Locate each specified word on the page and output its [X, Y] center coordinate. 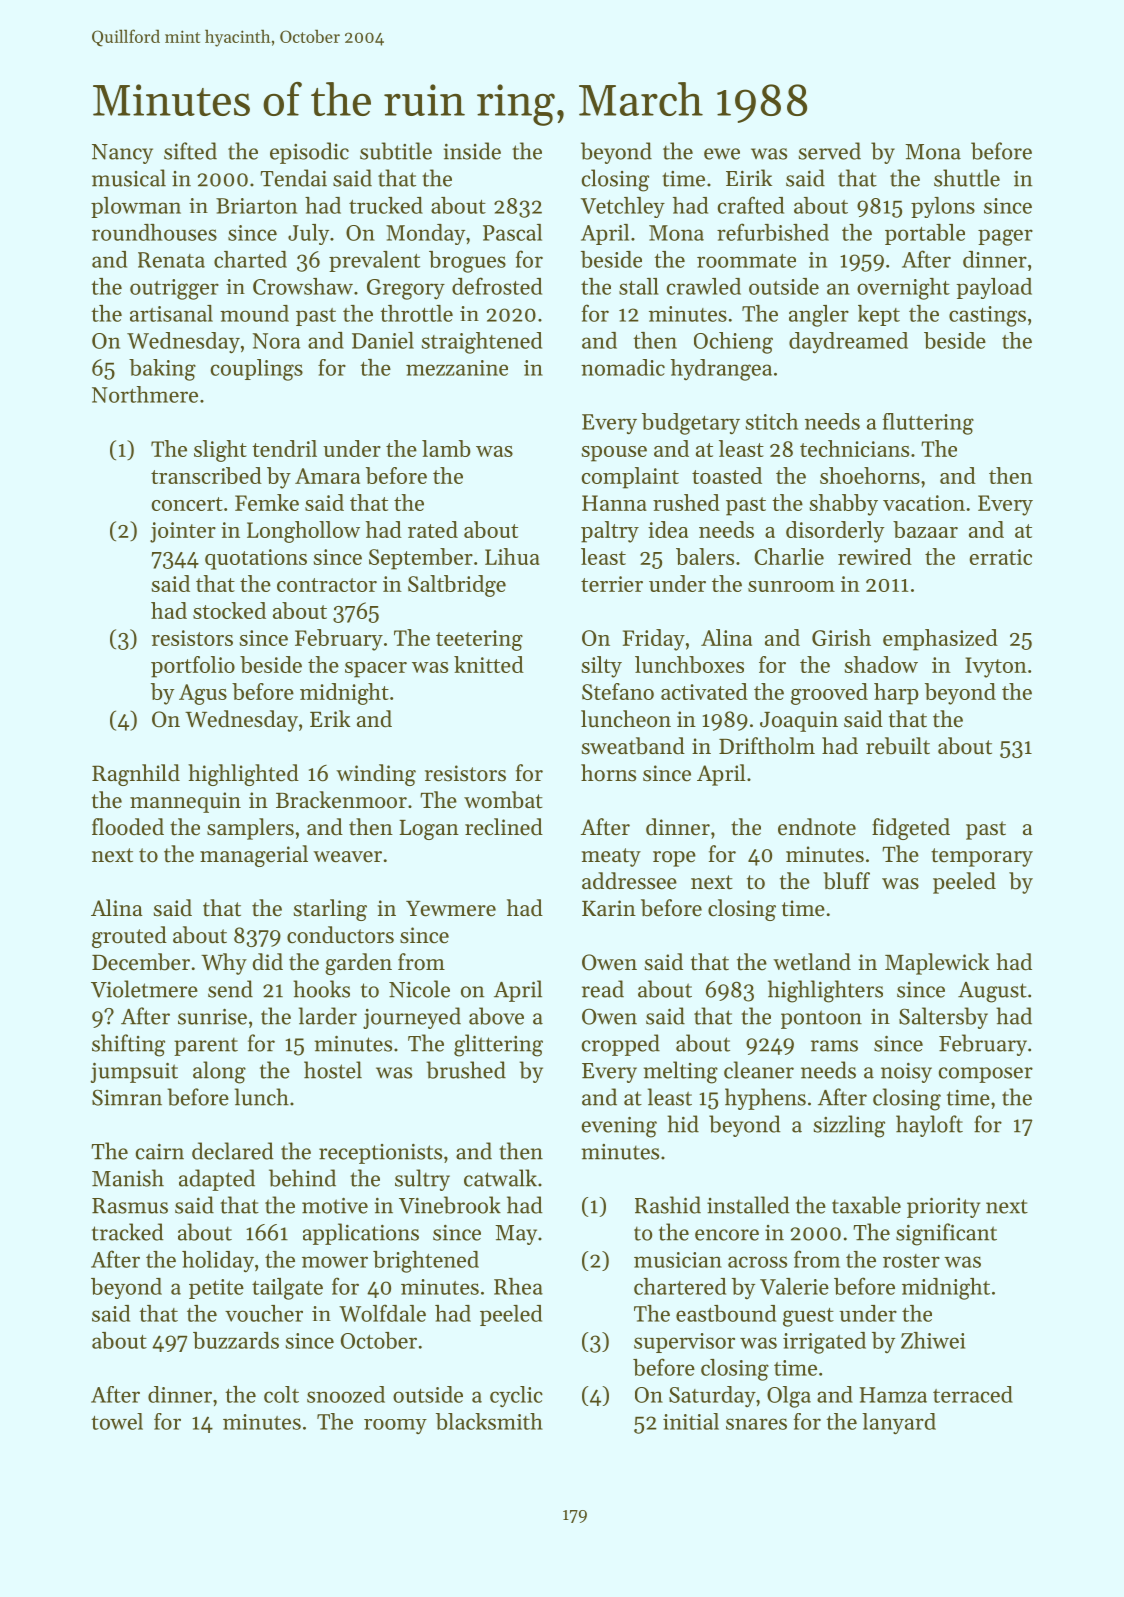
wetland [812, 962]
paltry [610, 532]
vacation [924, 503]
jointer [183, 532]
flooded [128, 827]
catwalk [500, 1178]
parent [206, 1046]
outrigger [174, 289]
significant [946, 1234]
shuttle [967, 178]
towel [117, 1421]
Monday [425, 234]
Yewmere [451, 909]
